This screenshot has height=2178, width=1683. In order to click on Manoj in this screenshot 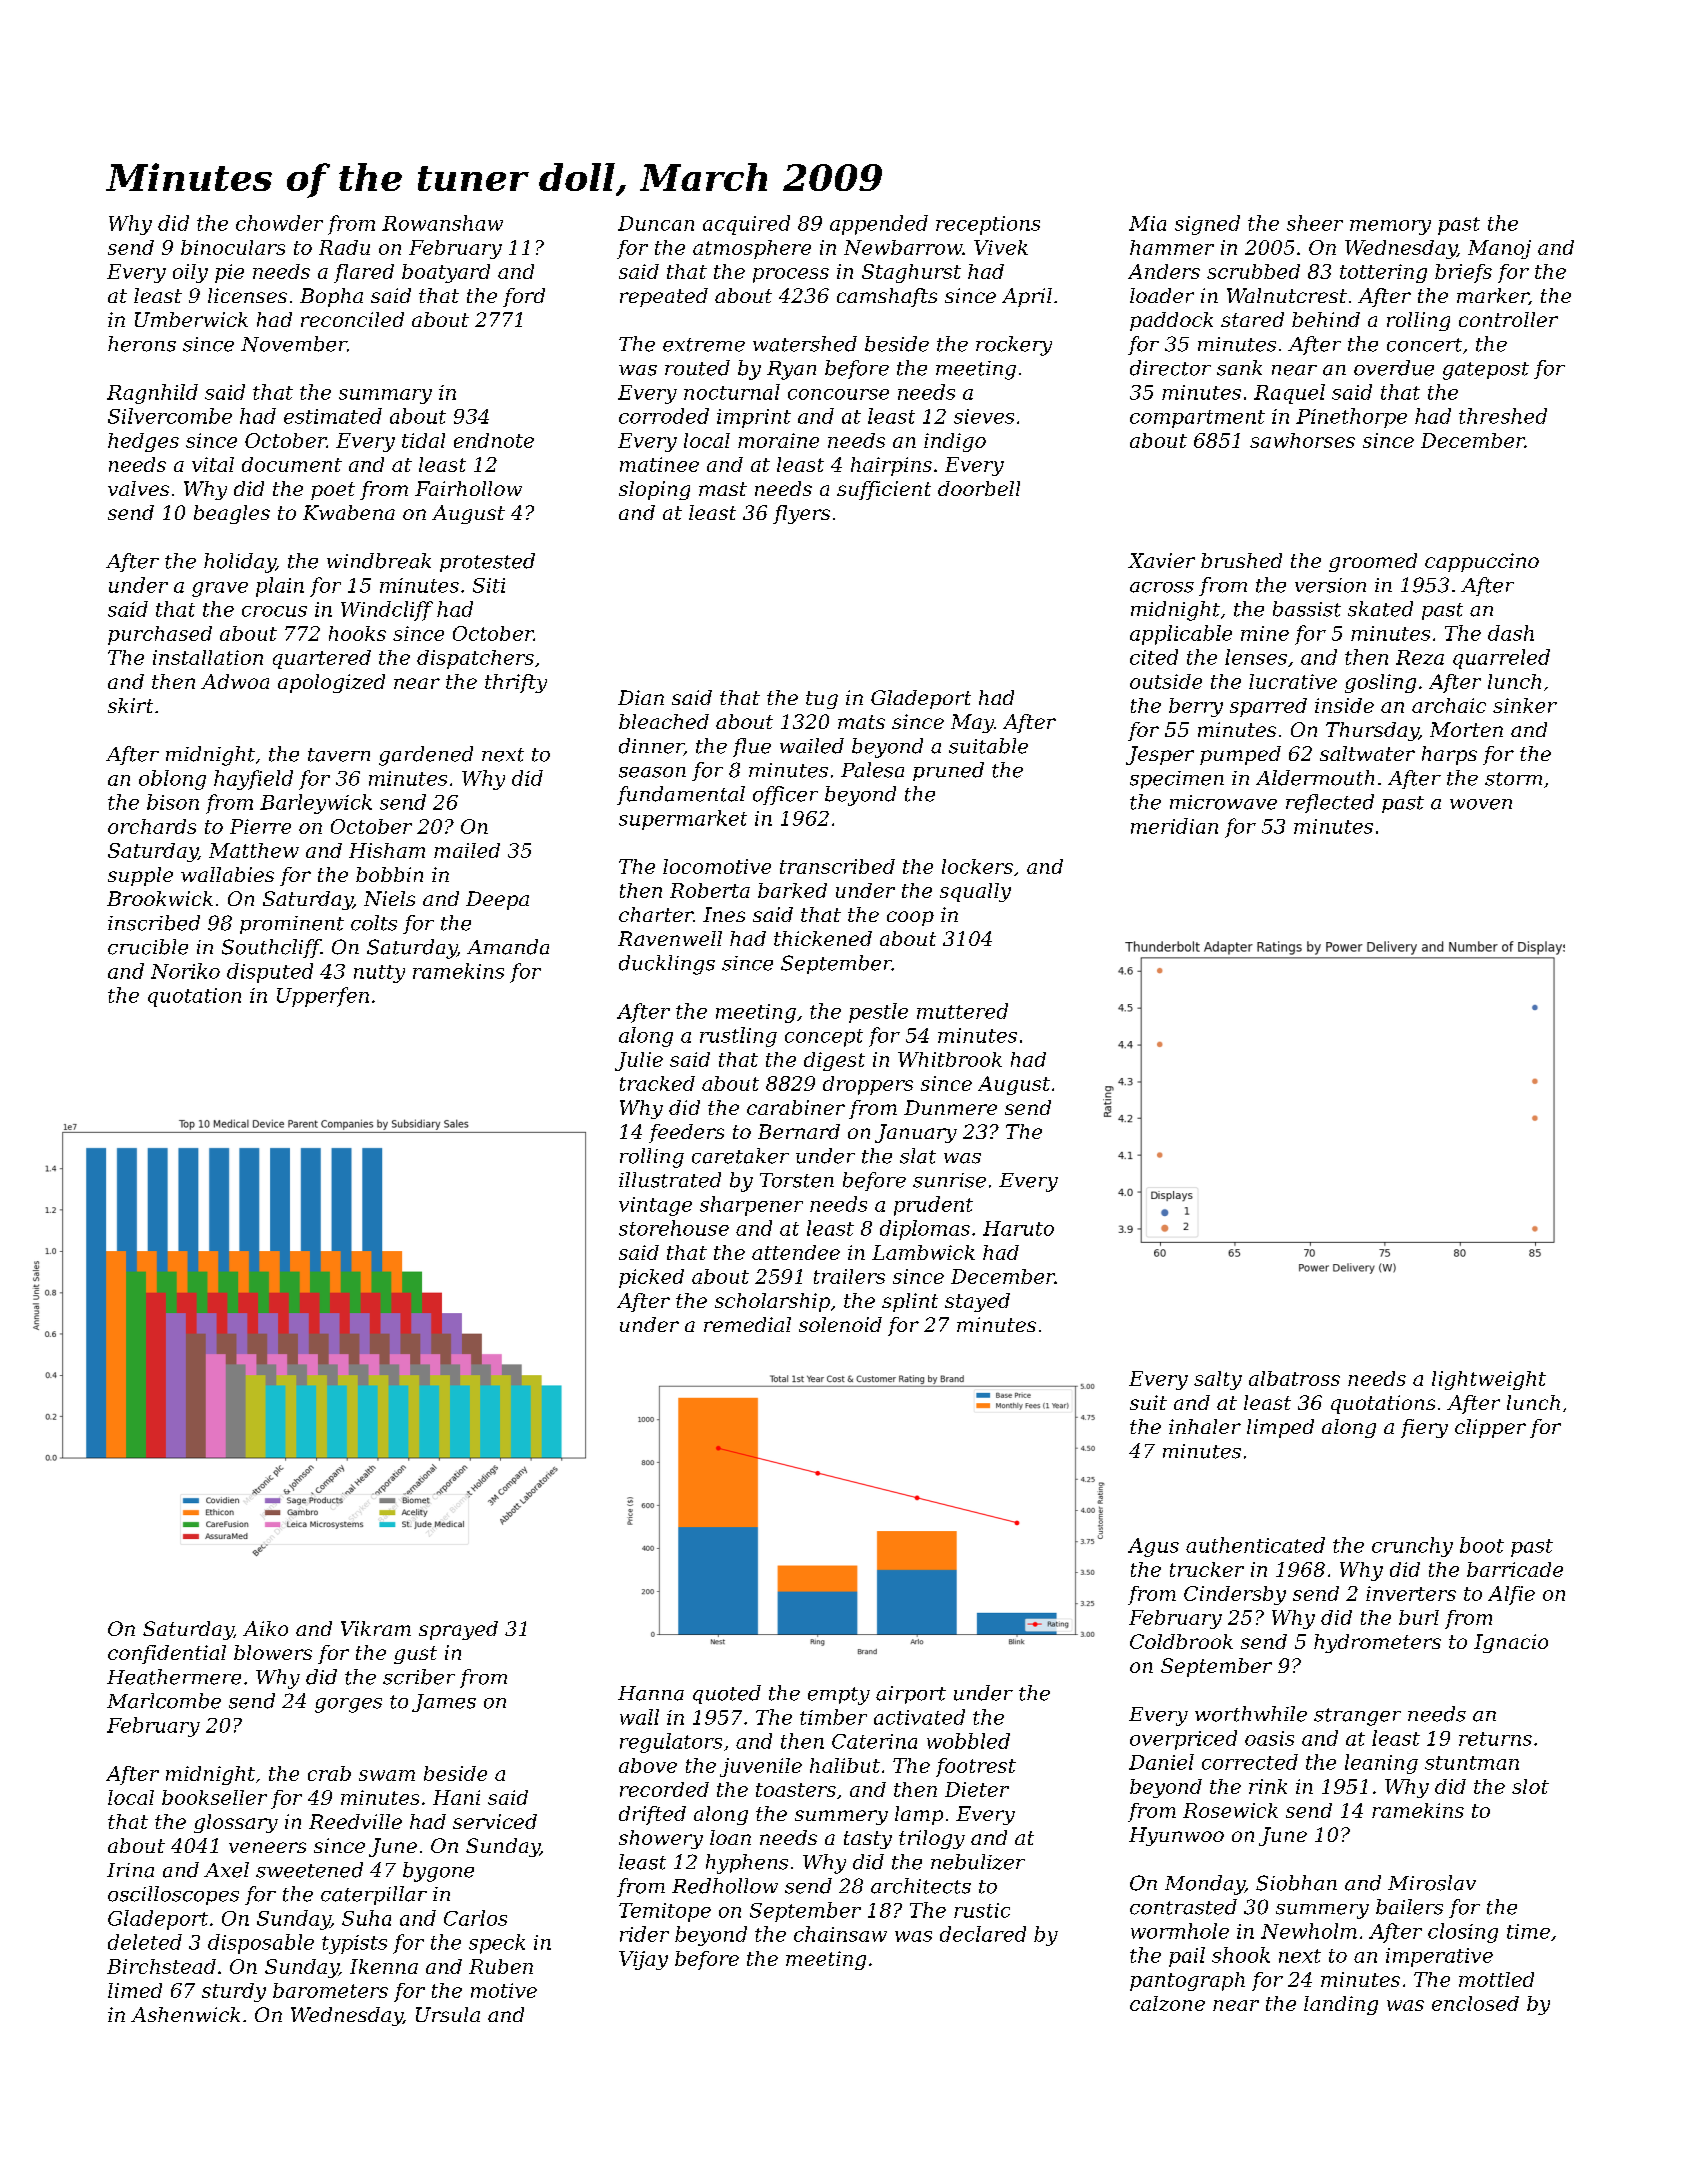, I will do `click(1499, 249)`.
